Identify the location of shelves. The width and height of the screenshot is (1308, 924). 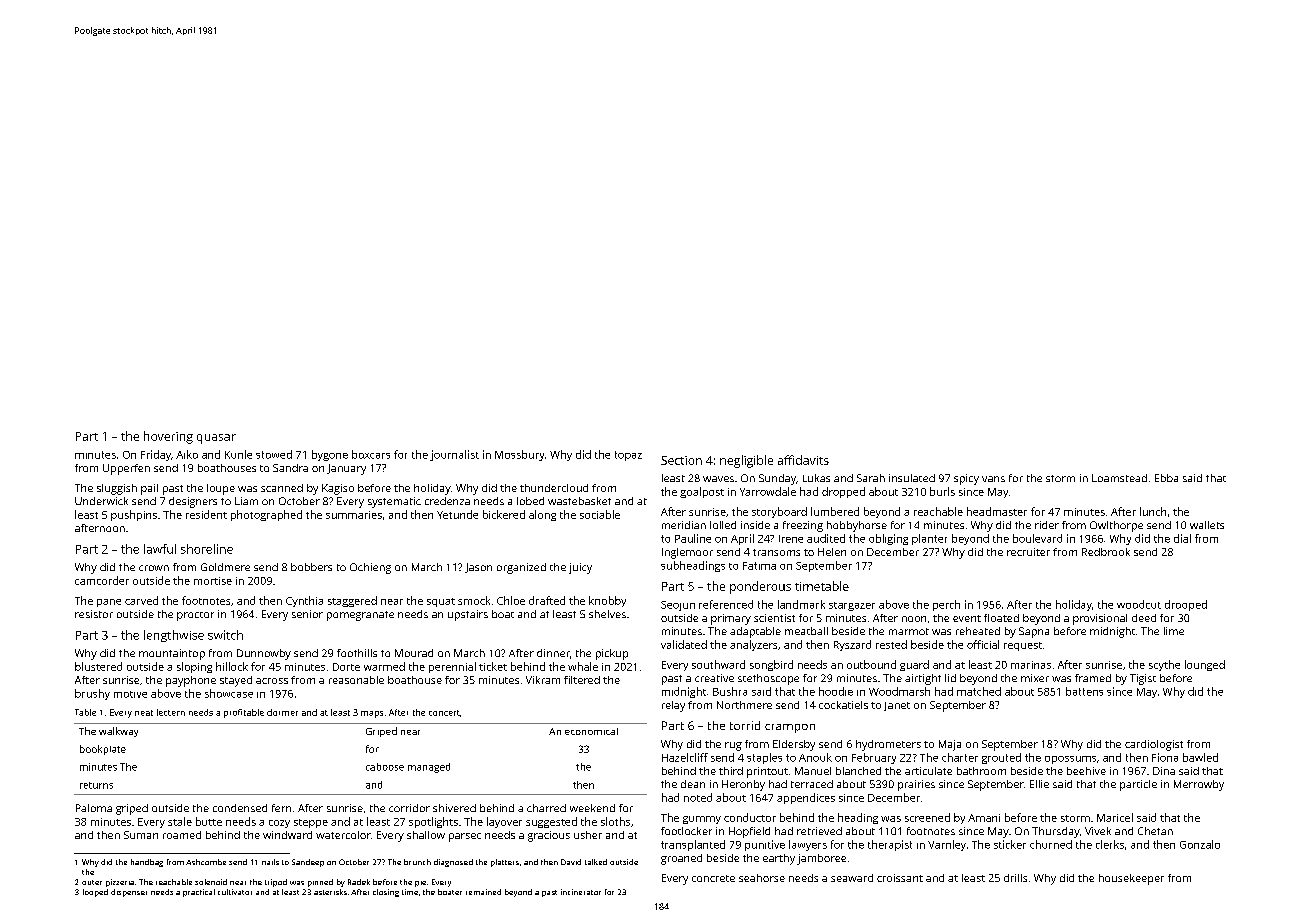
(607, 614).
